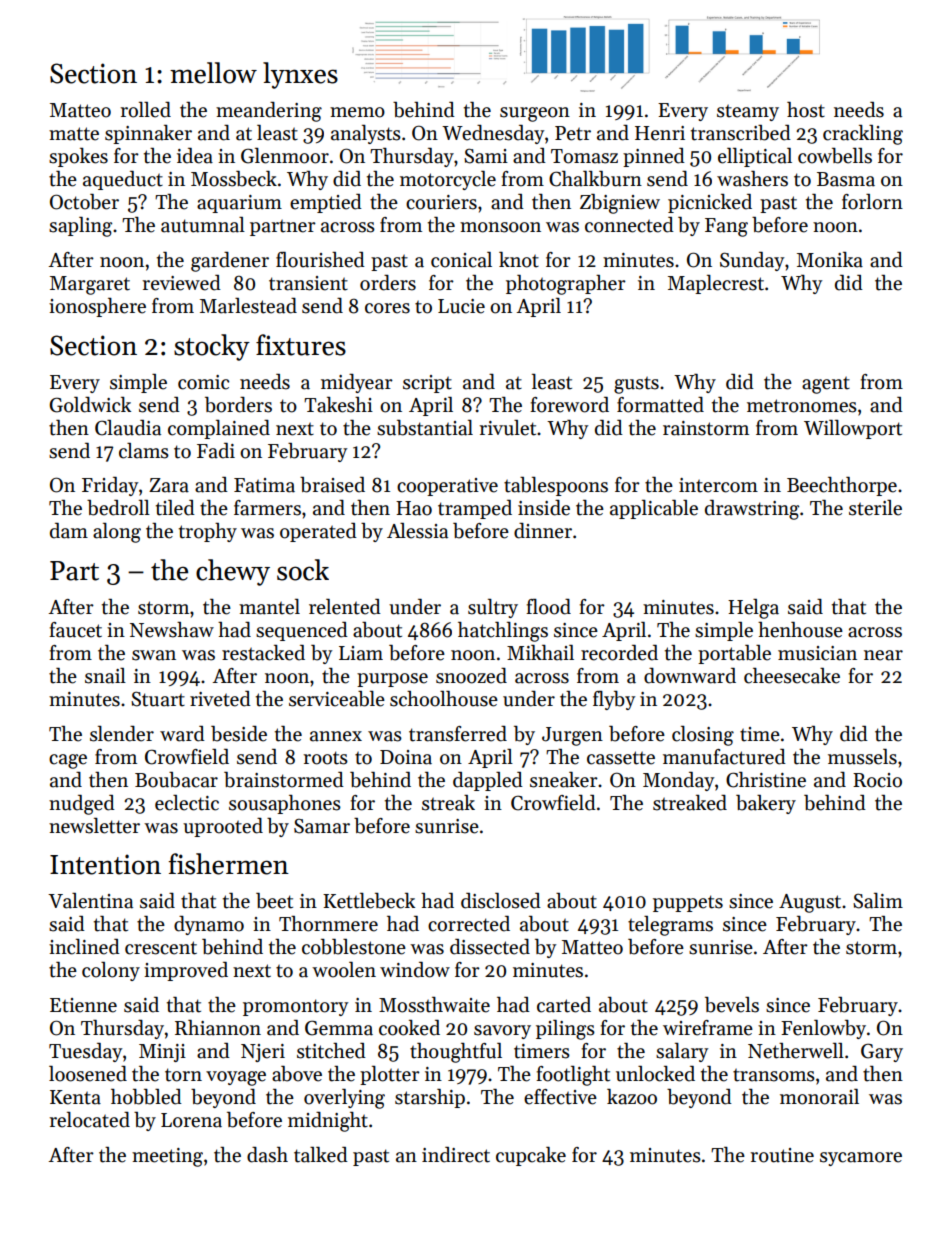  What do you see at coordinates (508, 428) in the image?
I see `rivulet` at bounding box center [508, 428].
